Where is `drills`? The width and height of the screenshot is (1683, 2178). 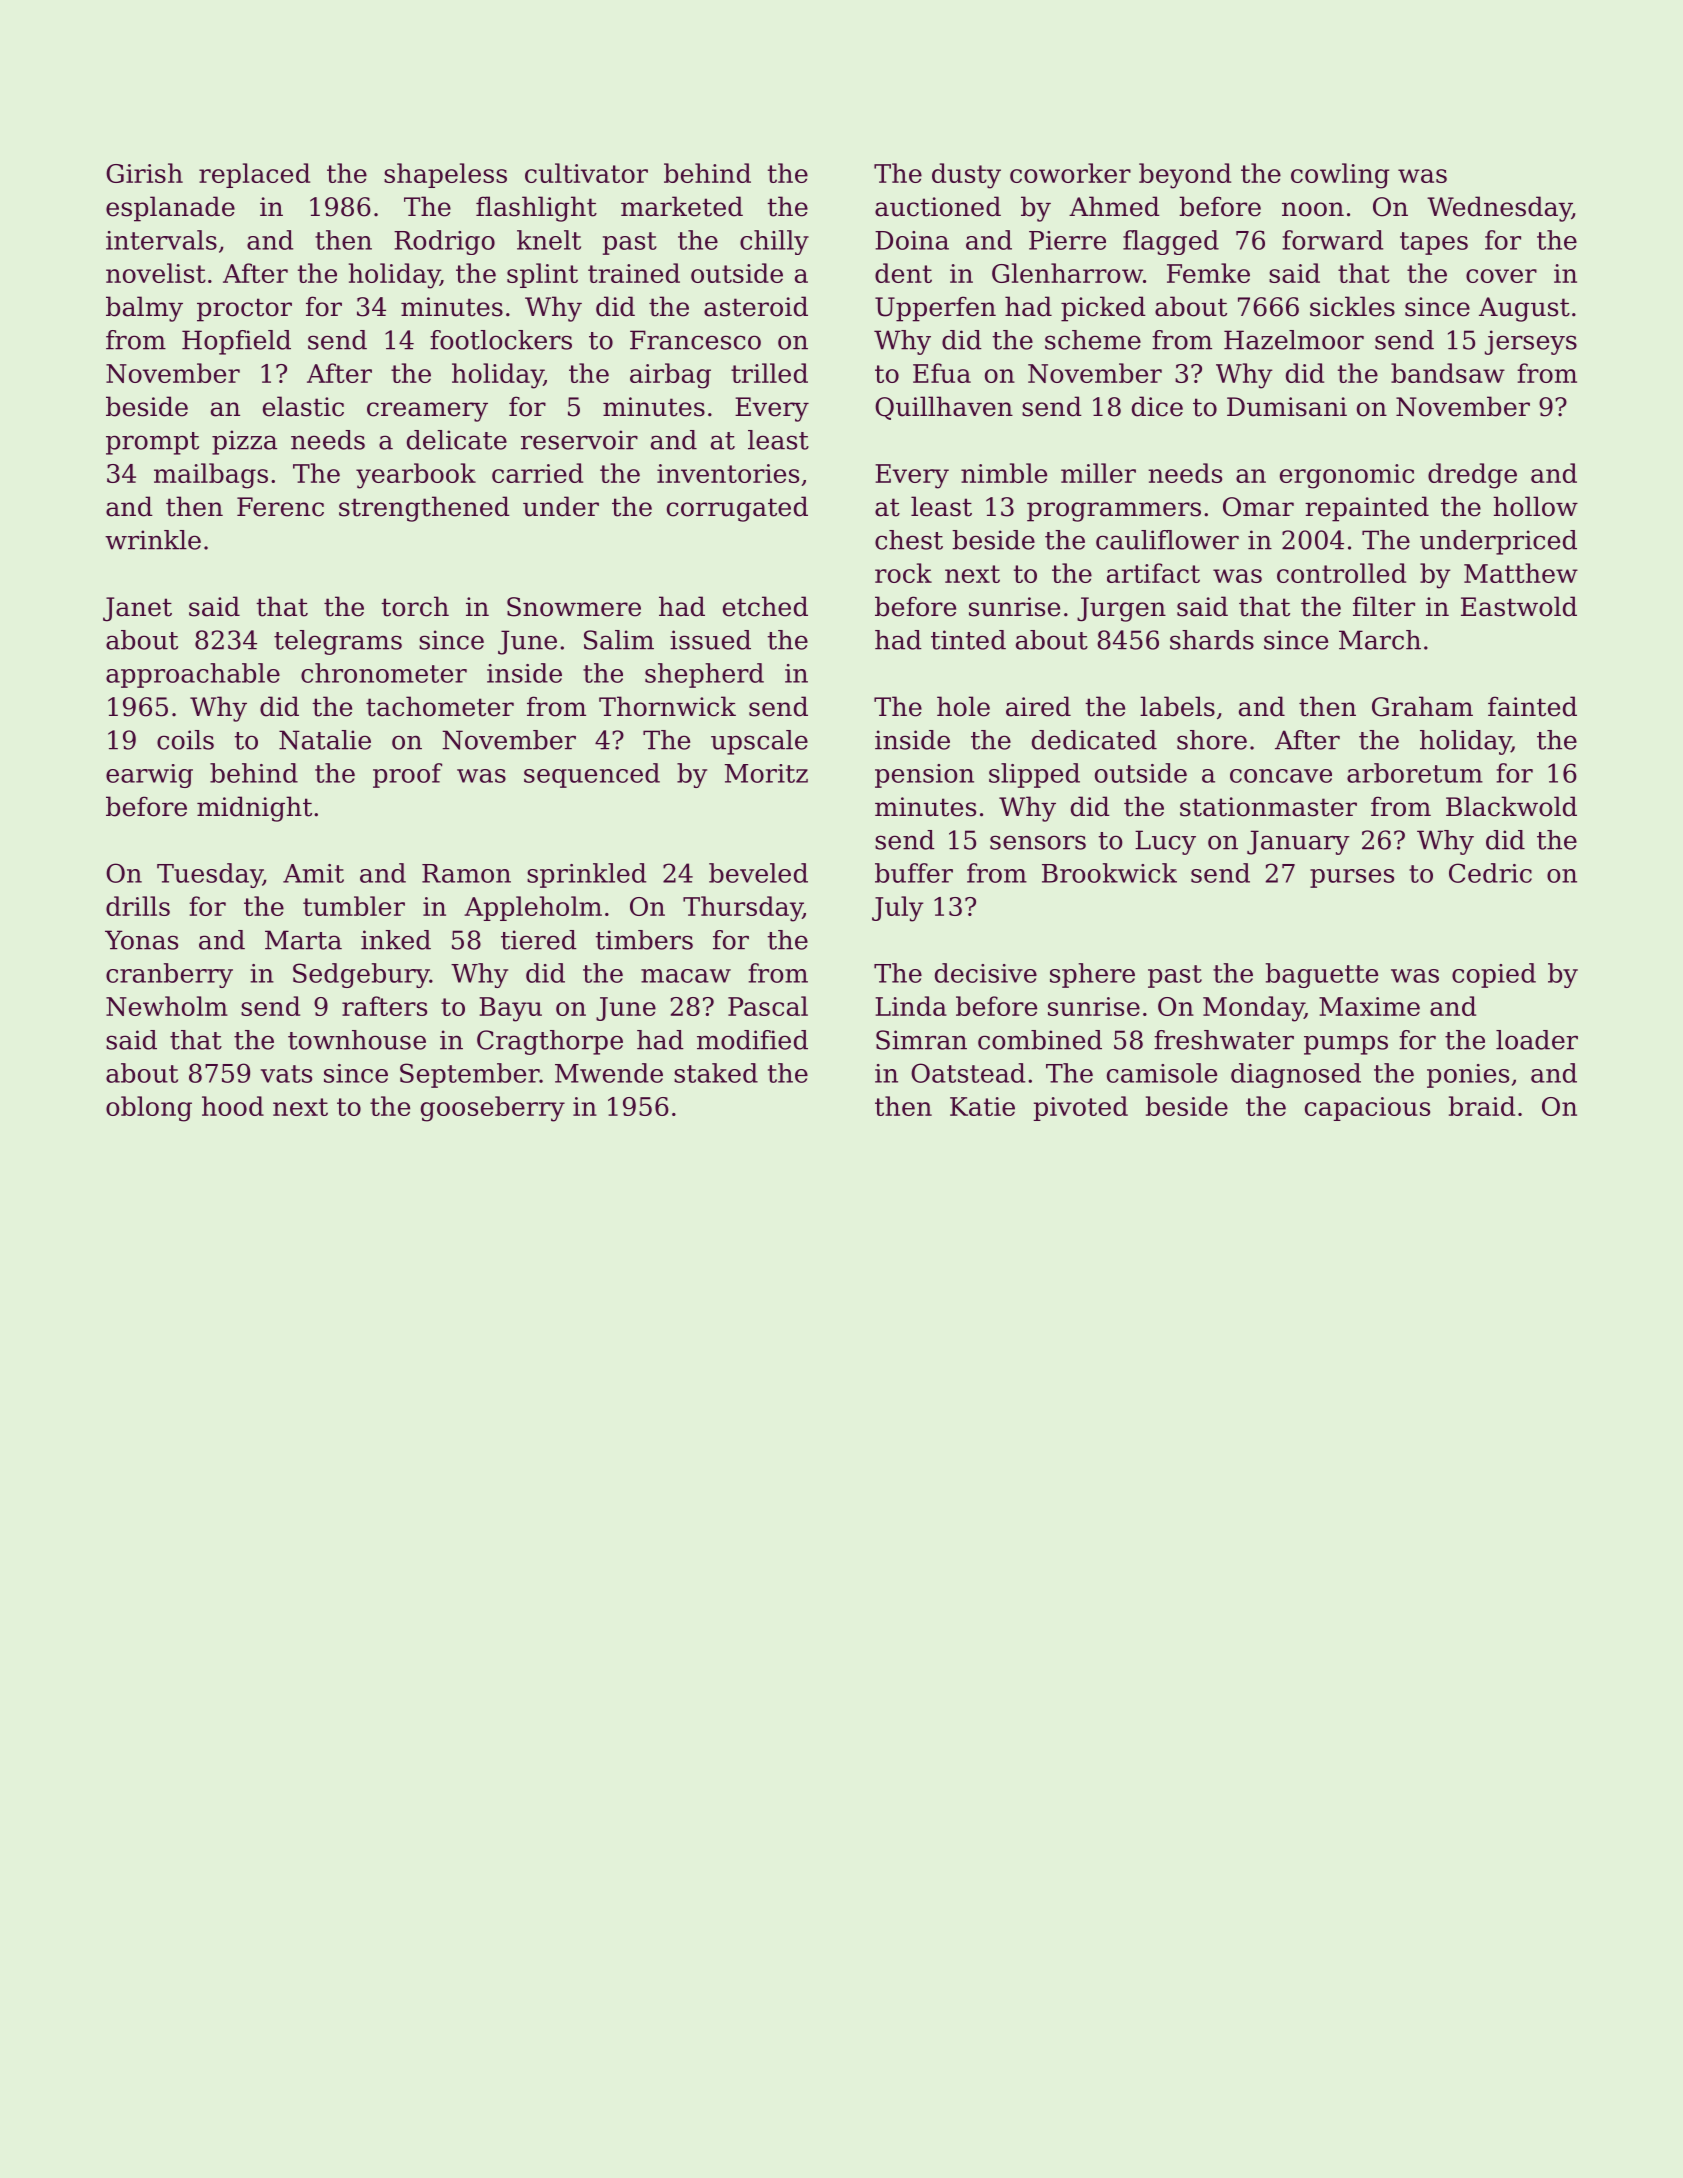 drills is located at coordinates (138, 906).
